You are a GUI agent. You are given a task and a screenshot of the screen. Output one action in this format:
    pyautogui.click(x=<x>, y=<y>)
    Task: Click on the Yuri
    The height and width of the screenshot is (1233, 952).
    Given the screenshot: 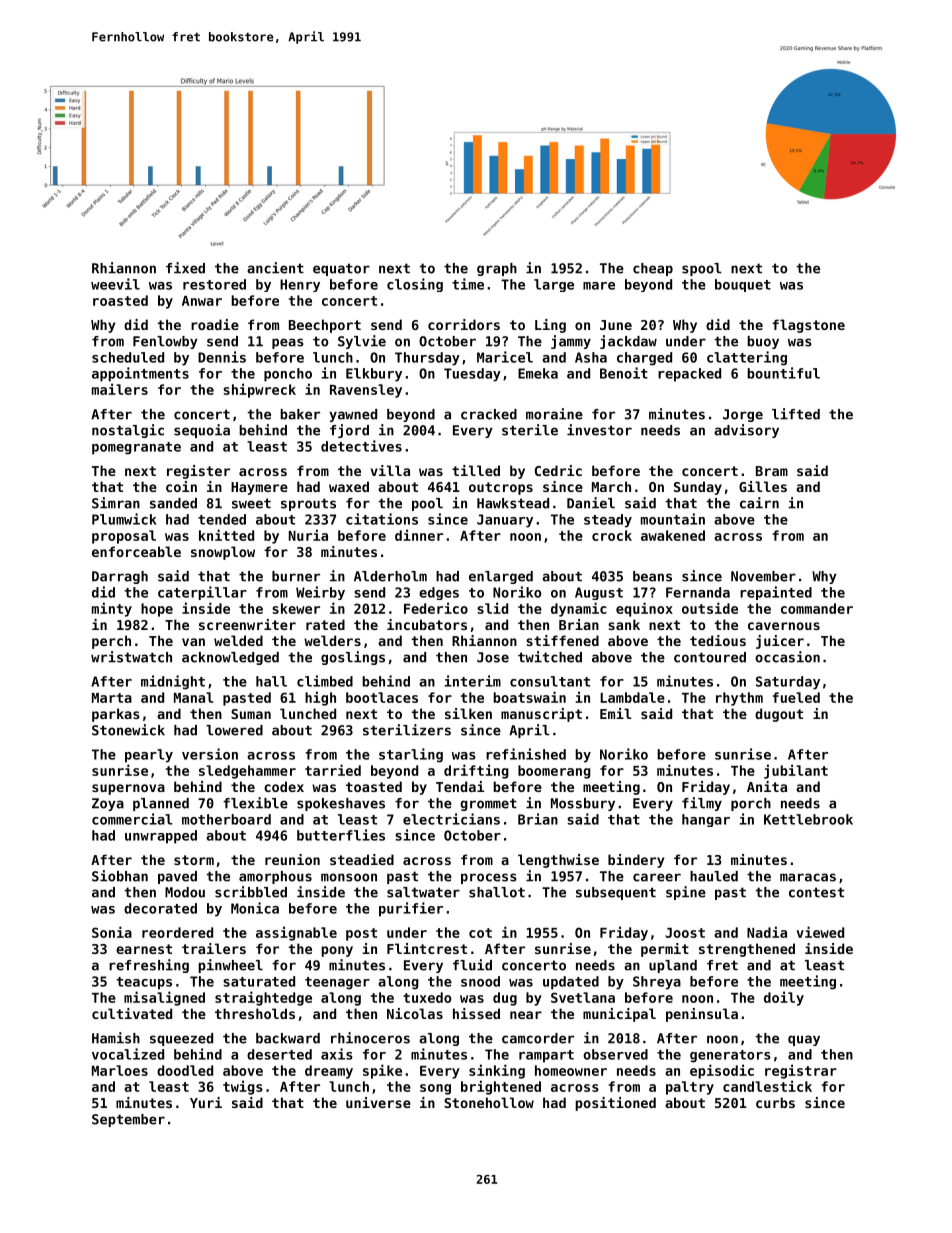 What is the action you would take?
    pyautogui.click(x=206, y=1102)
